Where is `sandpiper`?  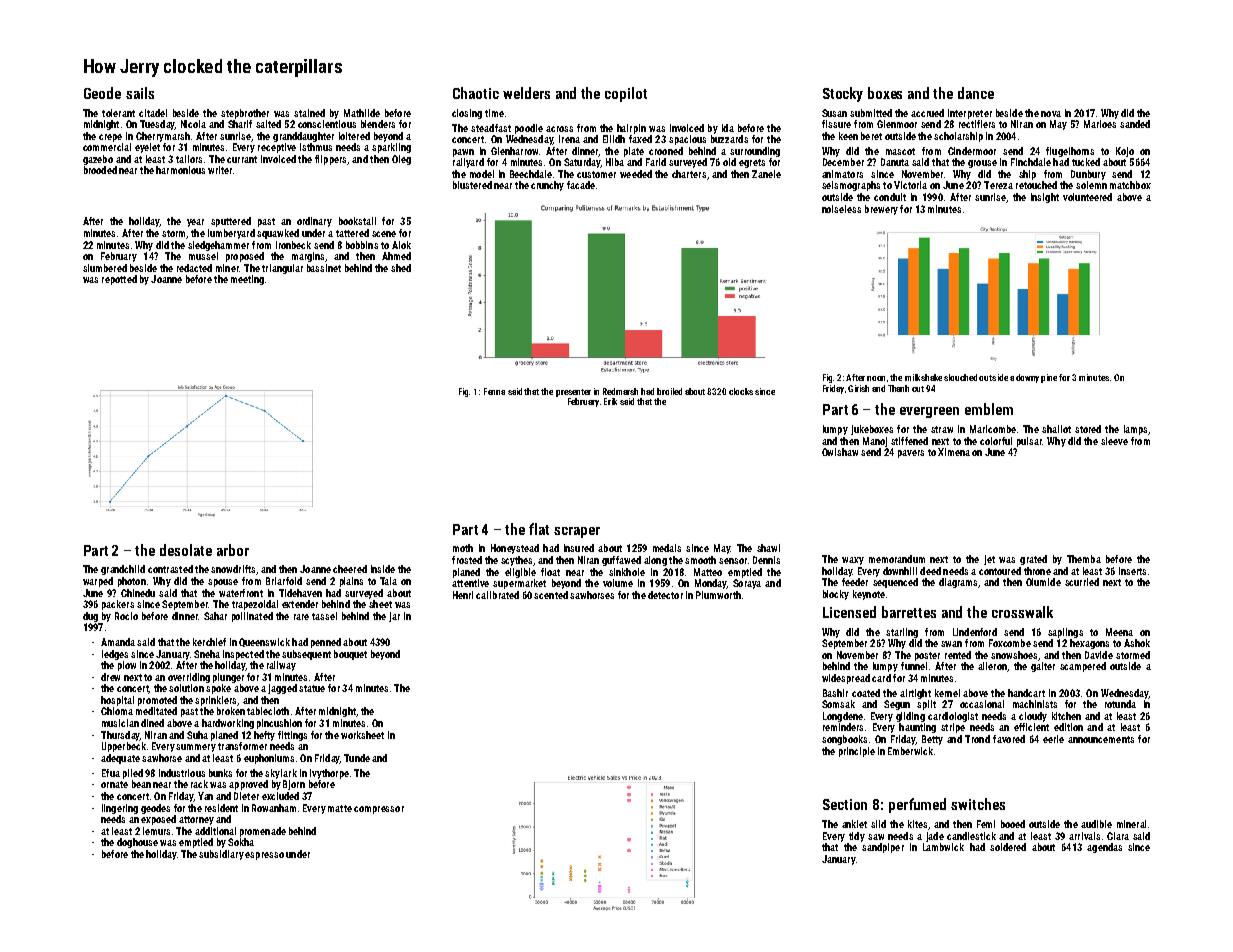
sandpiper is located at coordinates (883, 848).
